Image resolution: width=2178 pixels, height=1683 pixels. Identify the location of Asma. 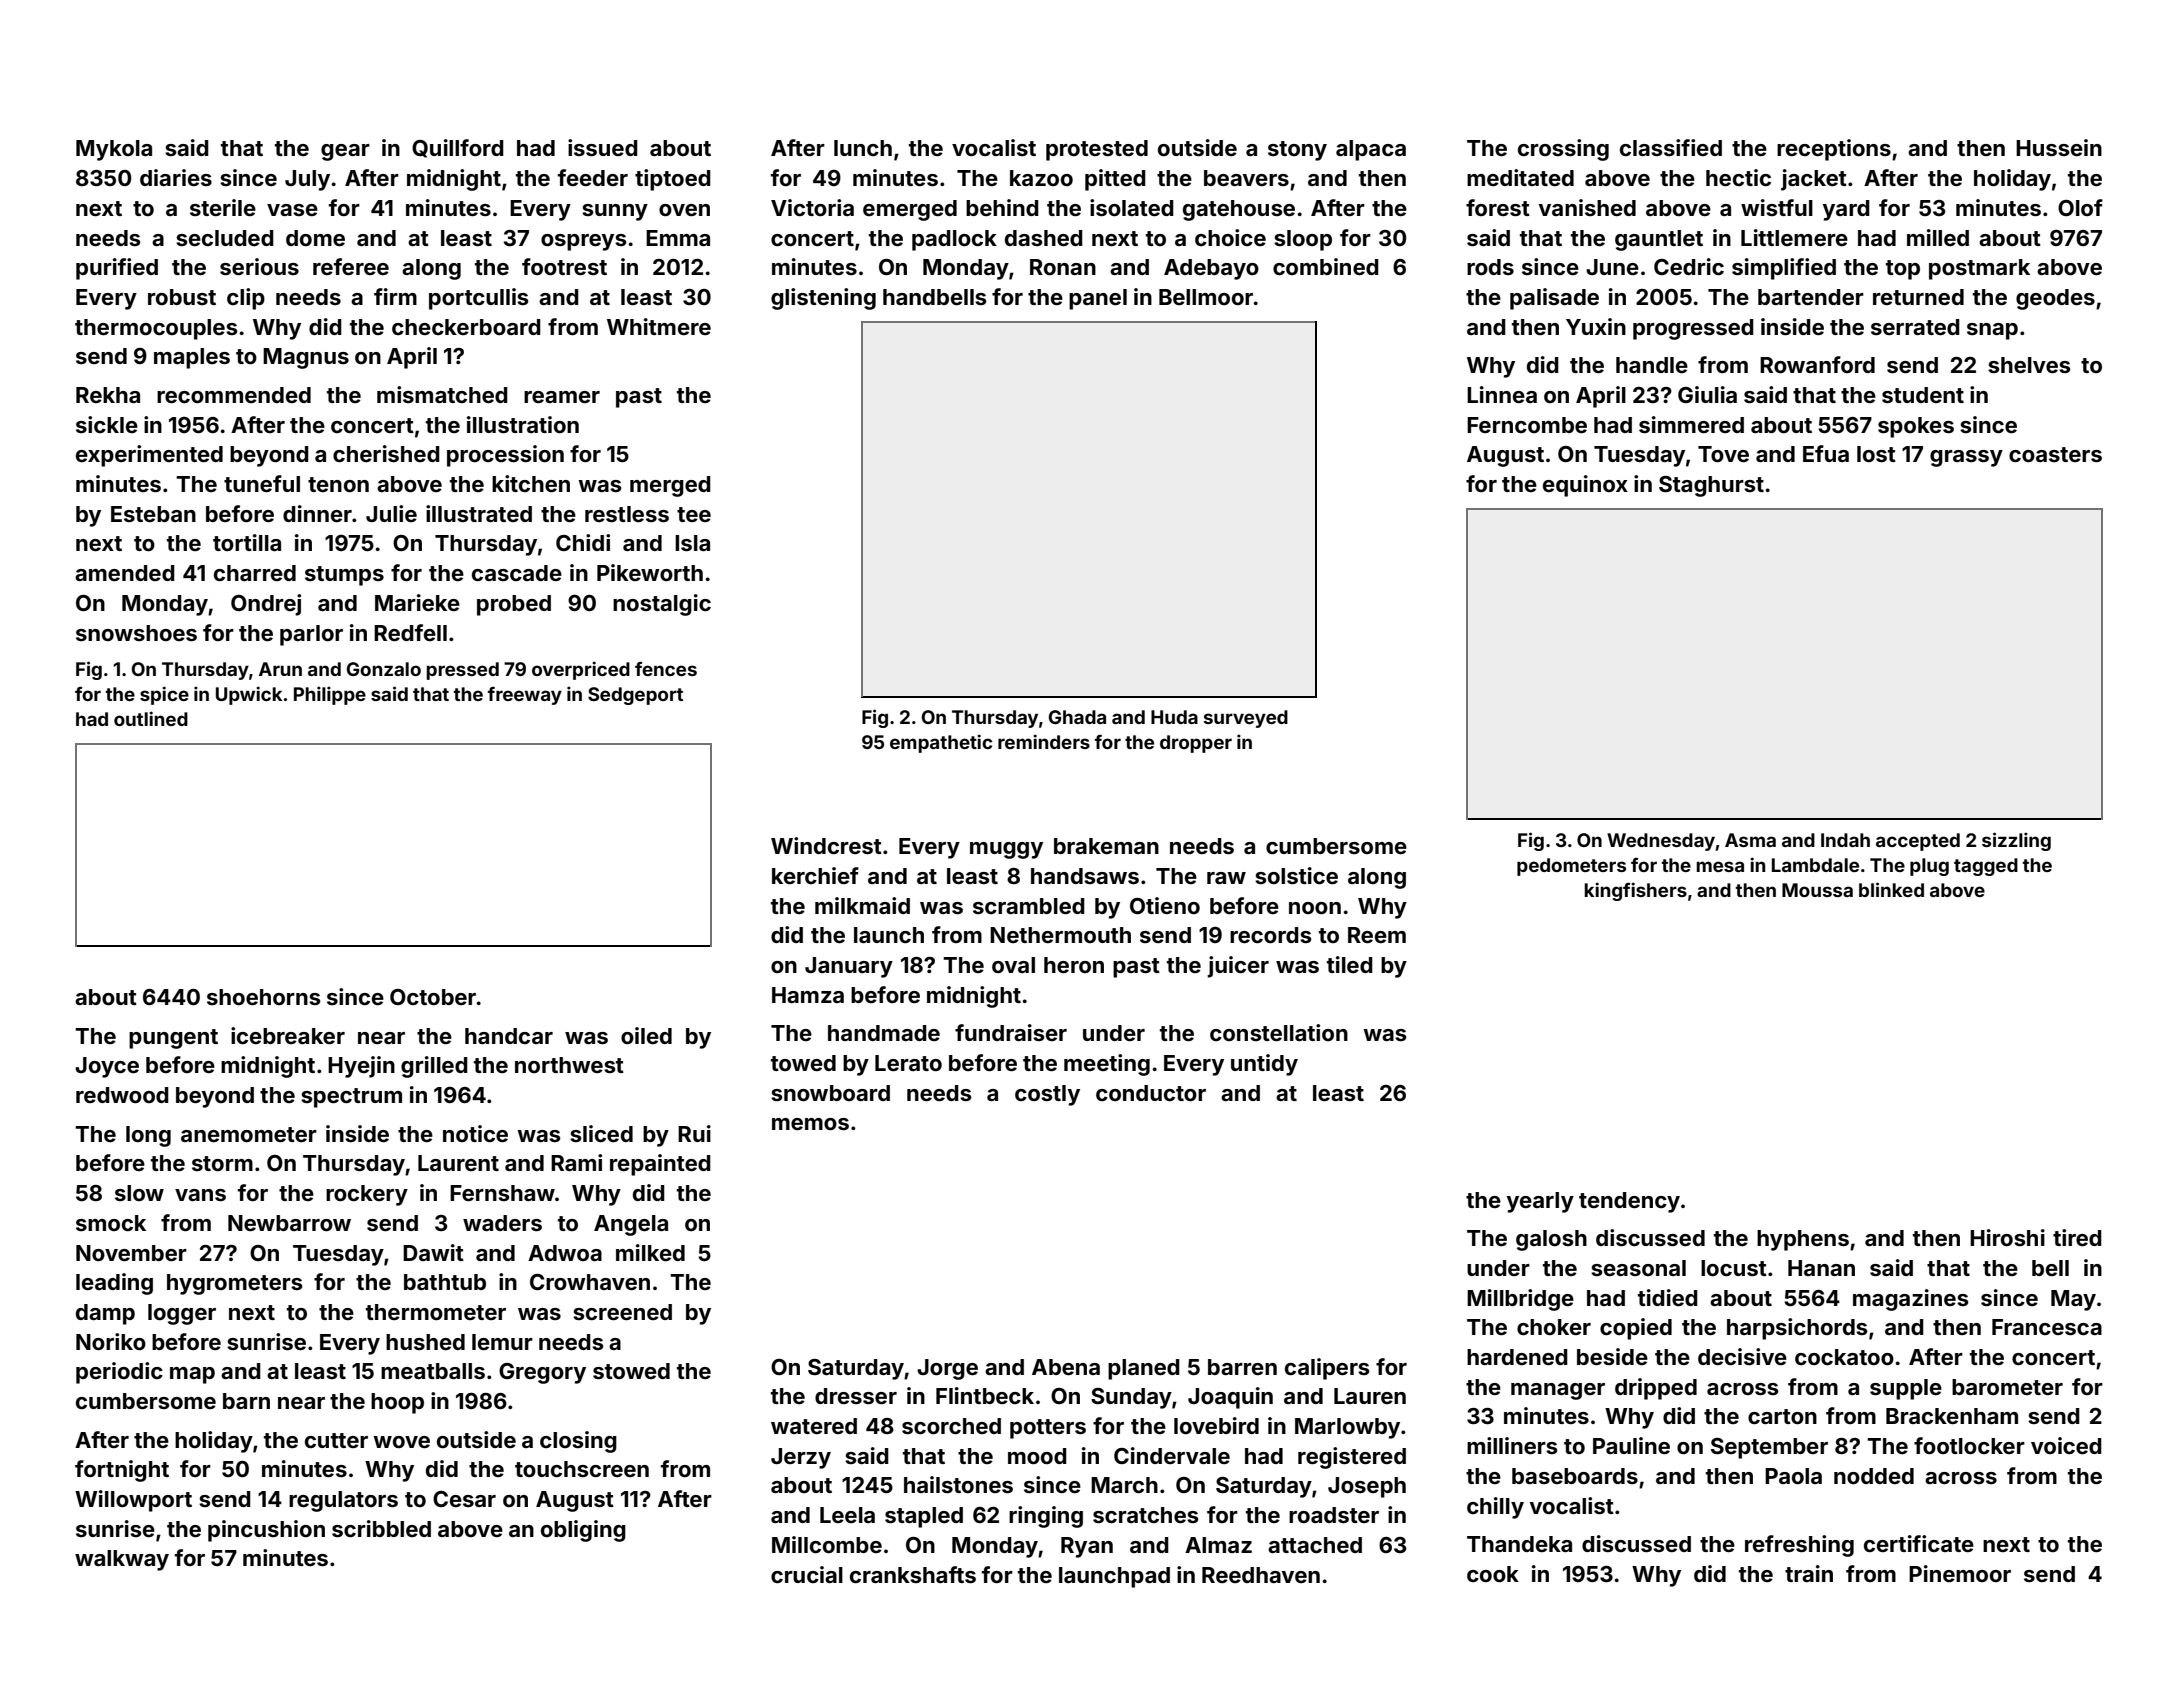
(1750, 840).
